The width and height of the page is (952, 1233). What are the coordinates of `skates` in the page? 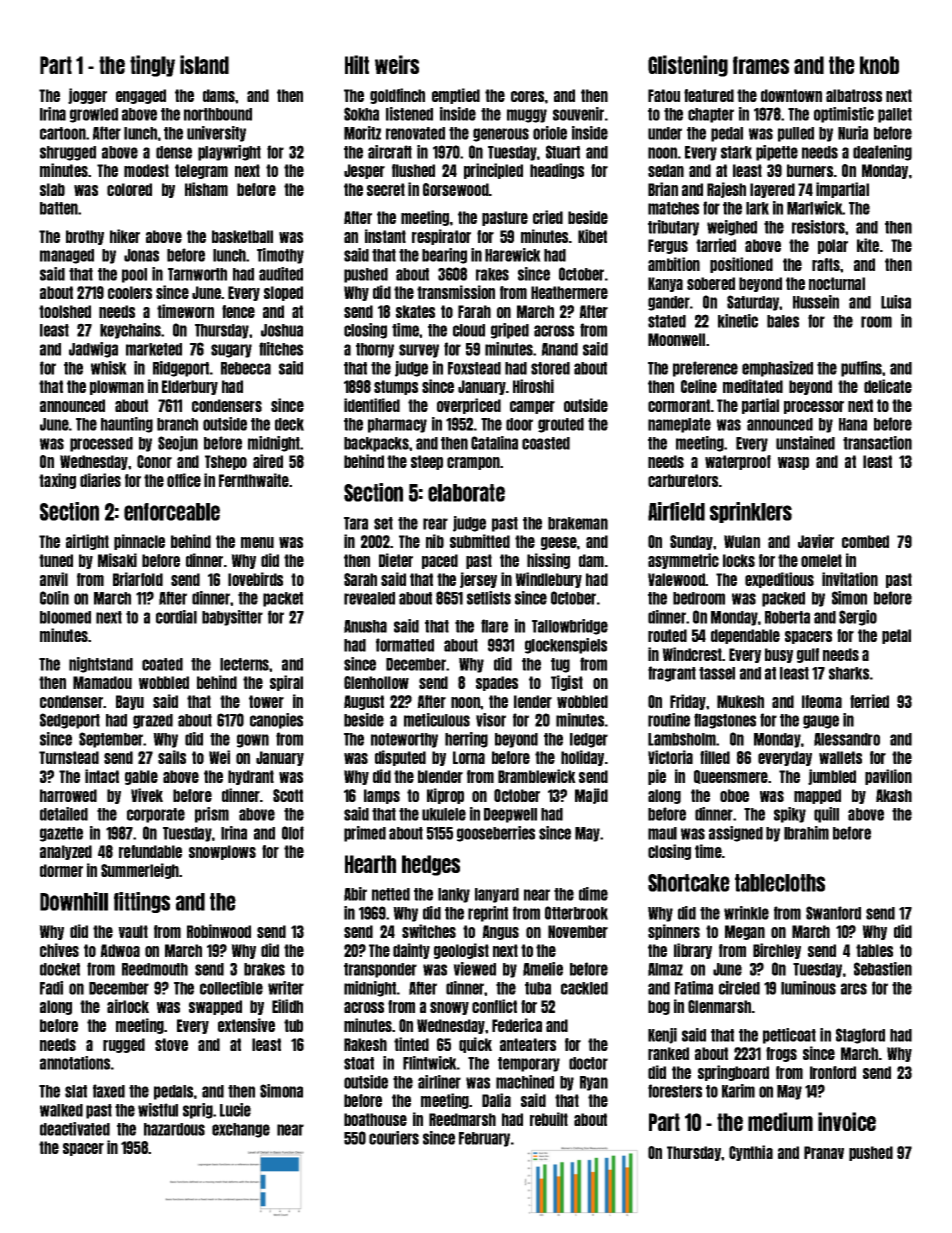 It's located at (415, 311).
